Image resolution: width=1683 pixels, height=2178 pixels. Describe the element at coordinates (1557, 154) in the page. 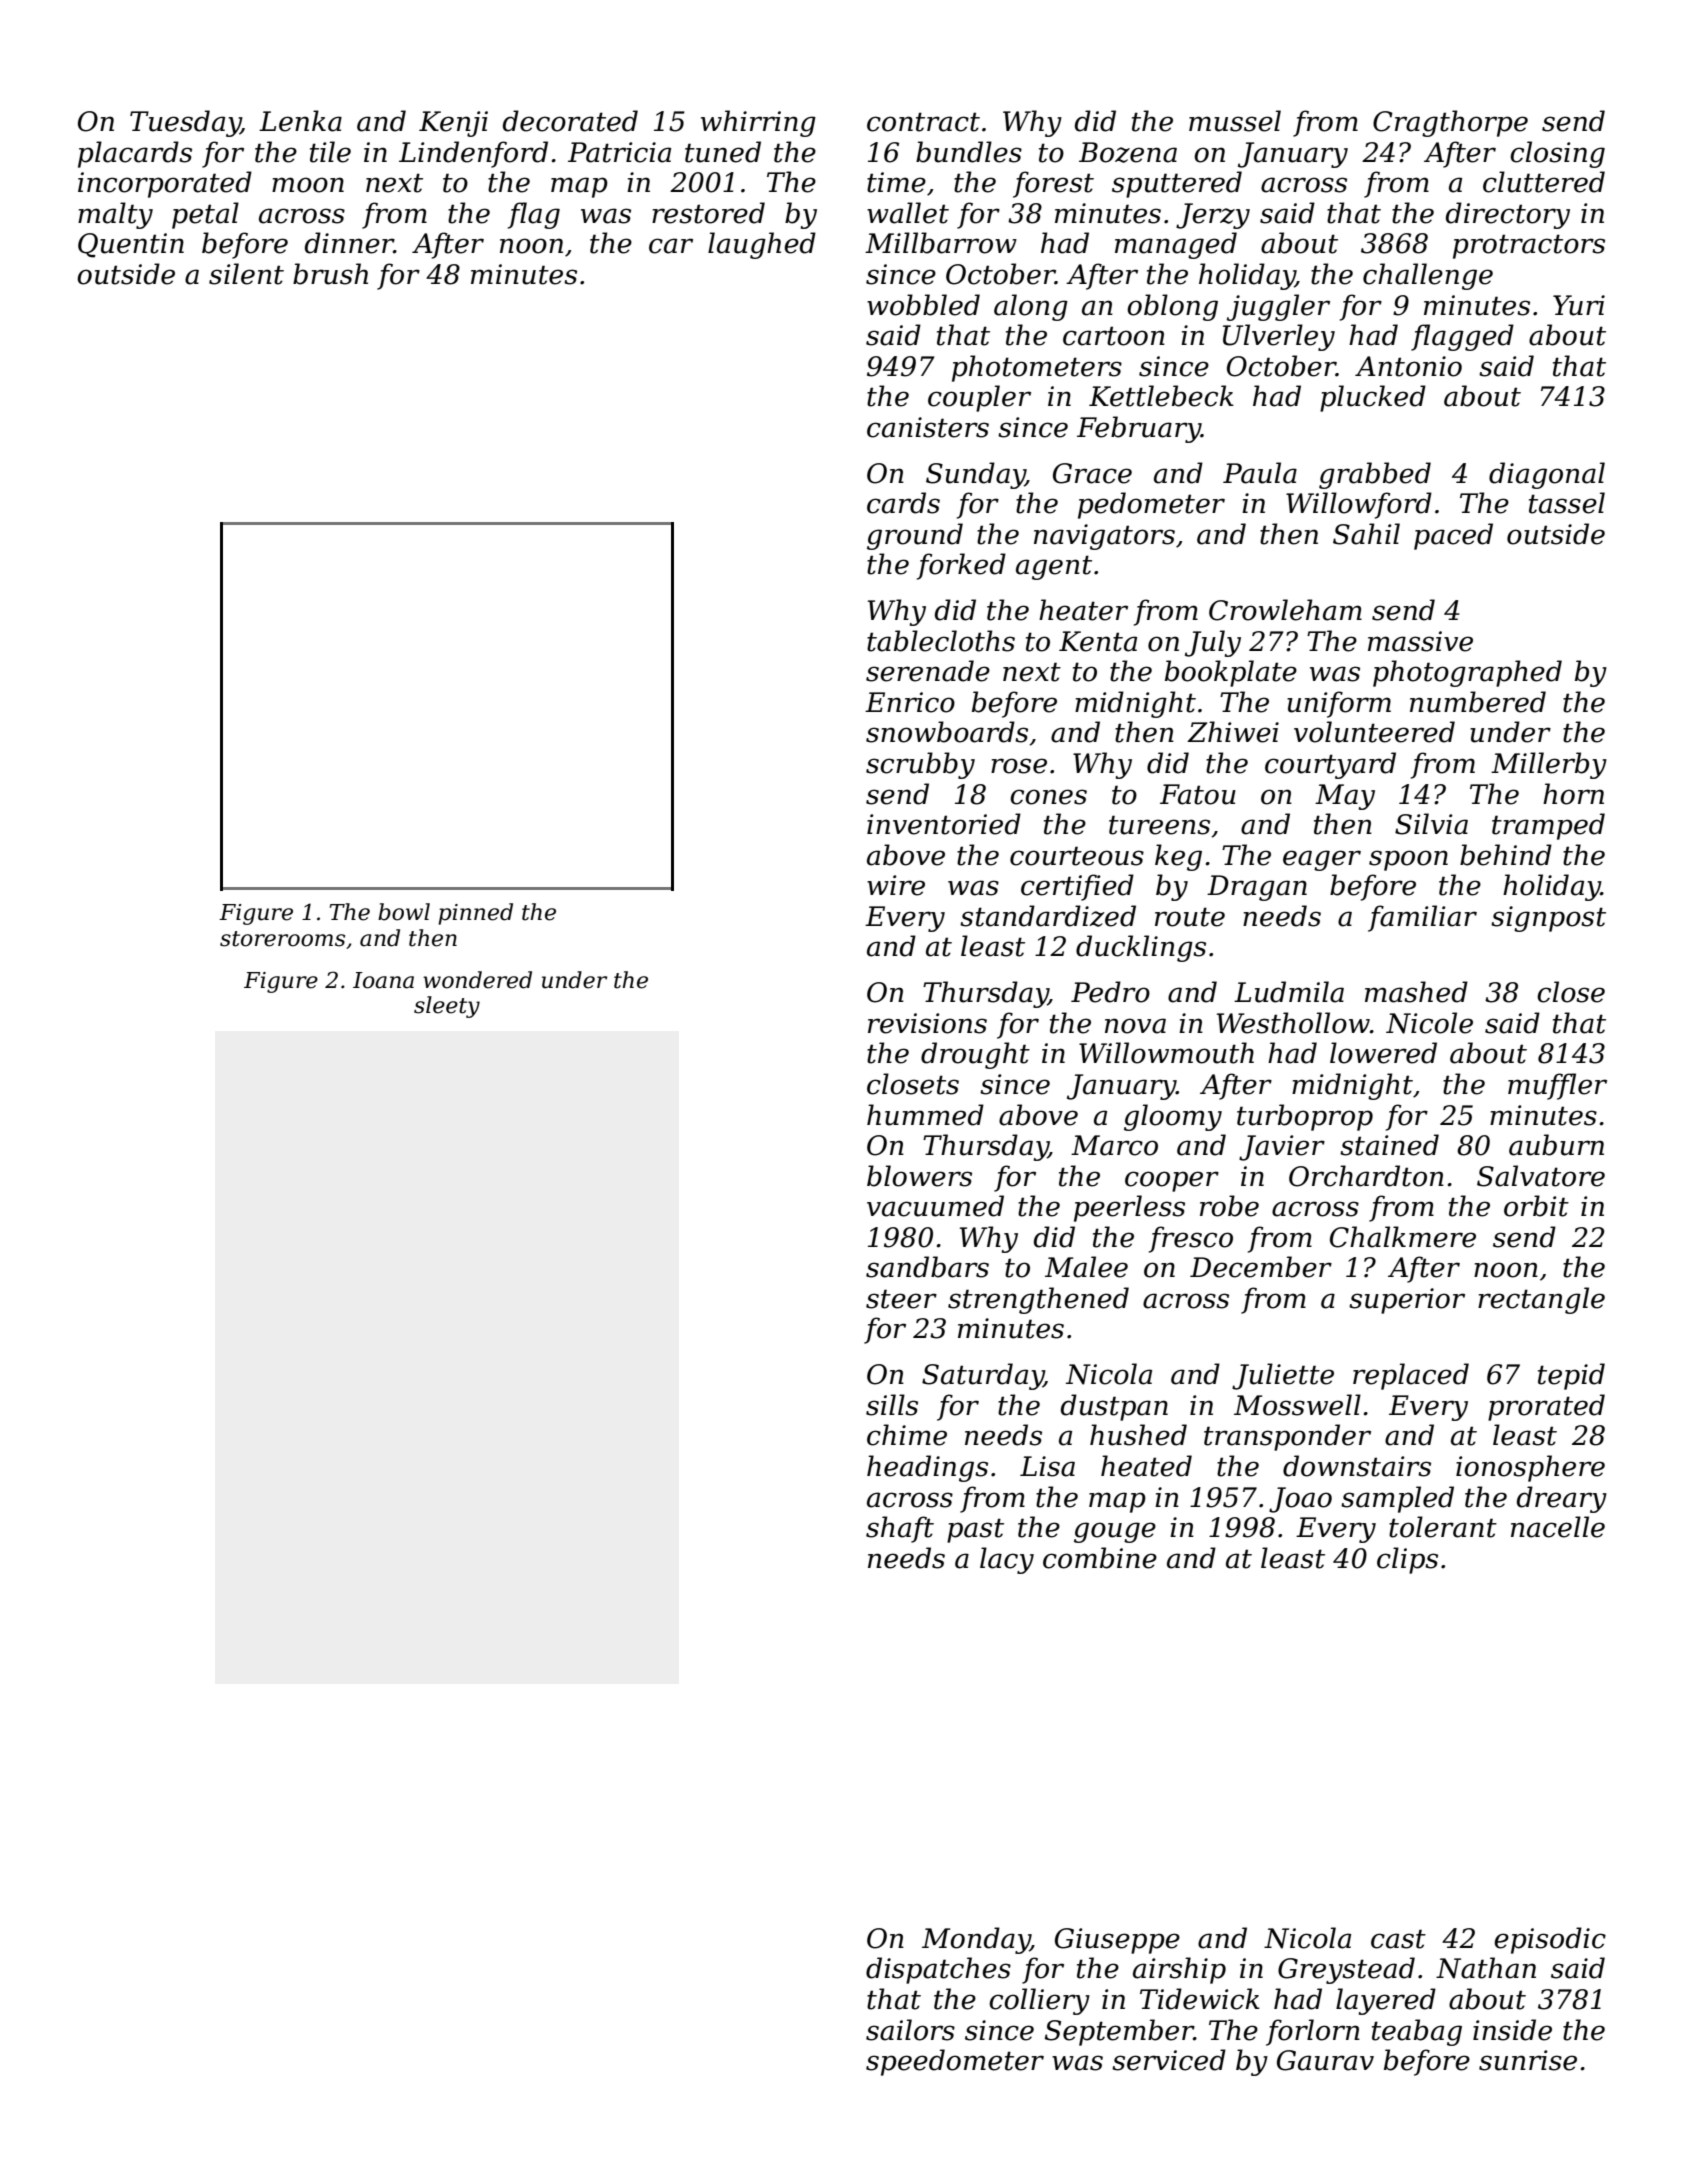

I see `closing` at that location.
